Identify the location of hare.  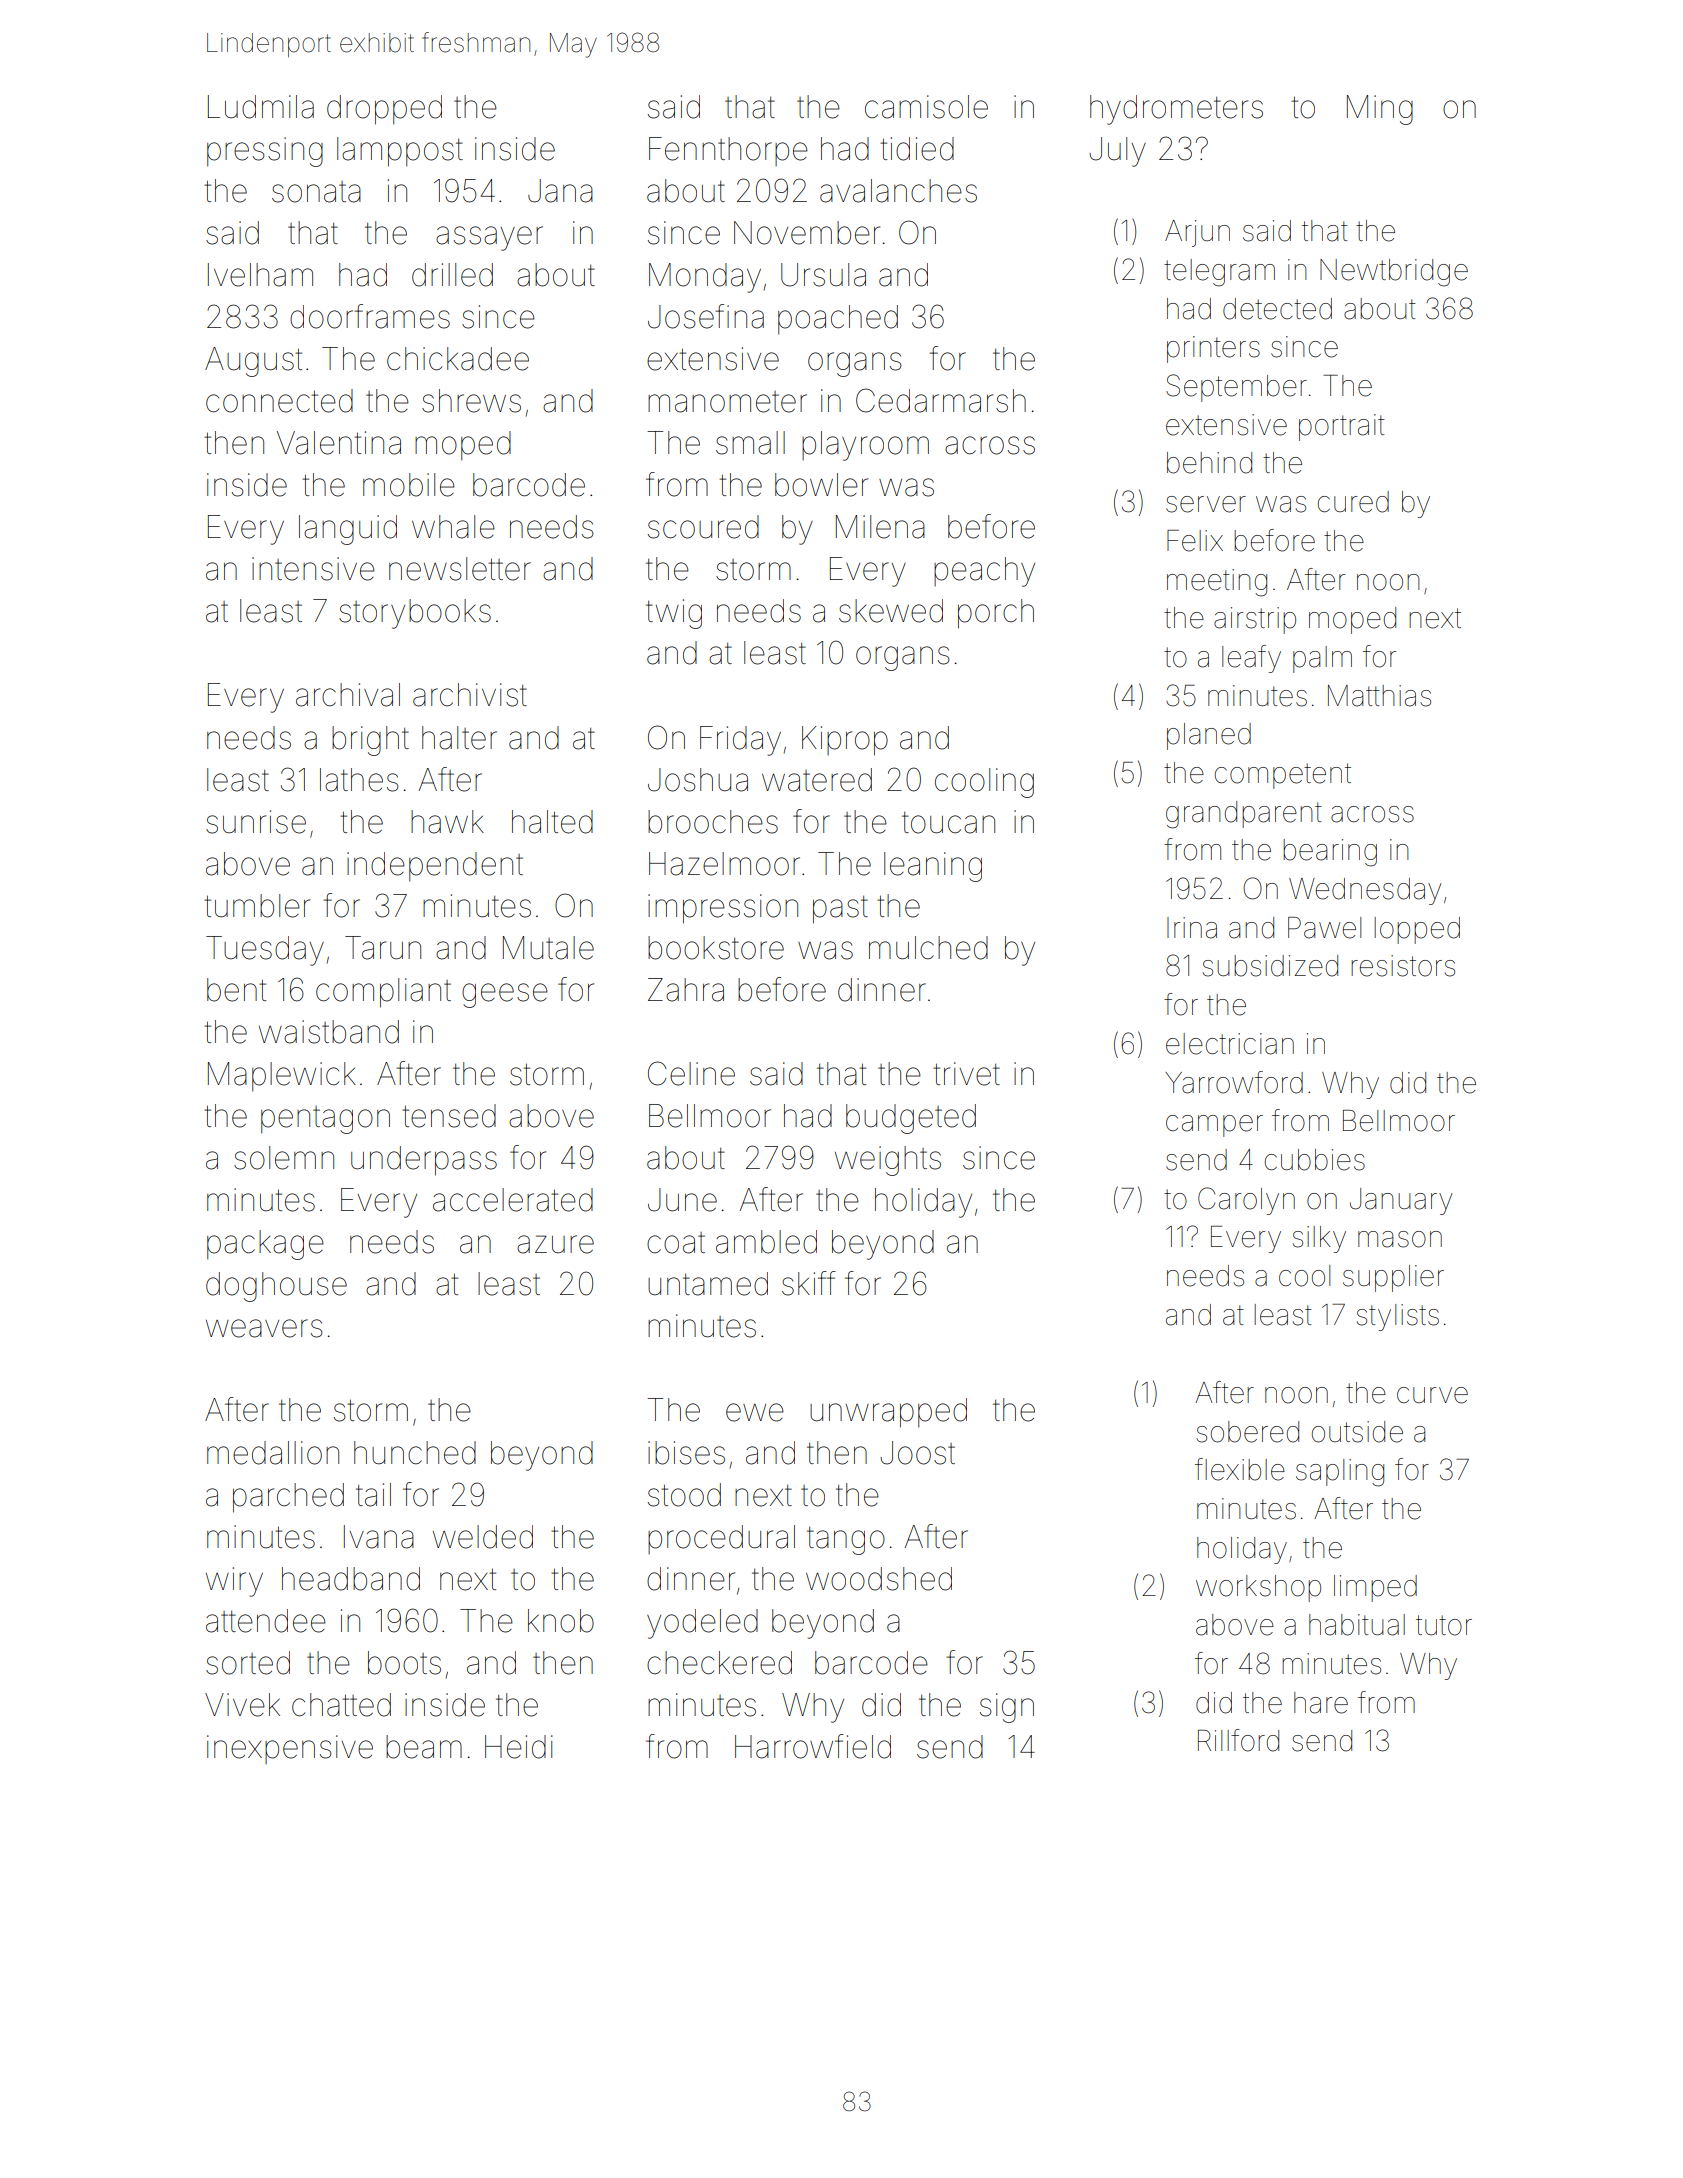
(1321, 1703).
